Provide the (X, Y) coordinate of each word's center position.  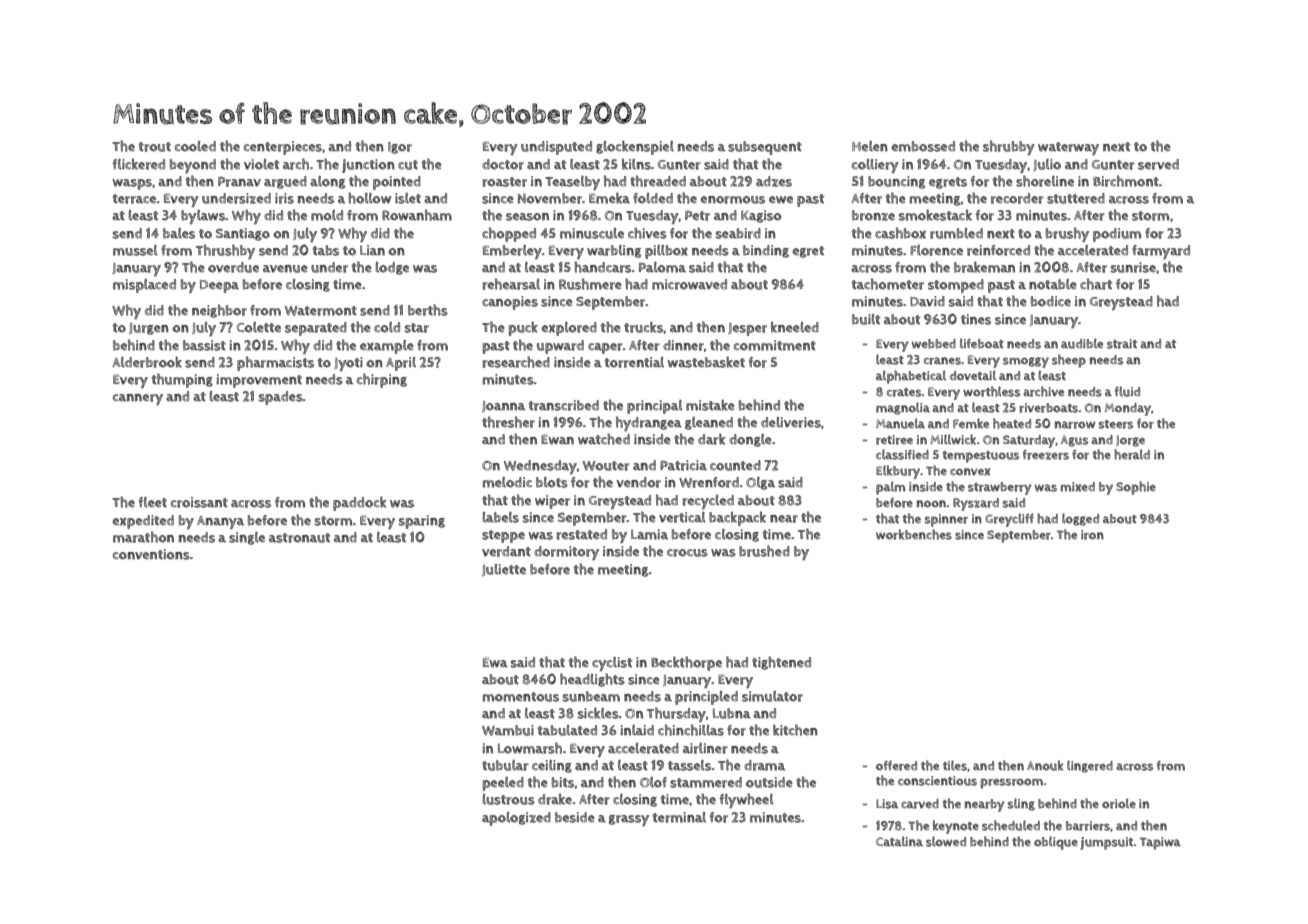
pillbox (666, 252)
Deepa (219, 286)
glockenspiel (635, 147)
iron (1092, 535)
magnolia (903, 408)
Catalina (899, 841)
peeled (503, 784)
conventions (151, 554)
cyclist (612, 664)
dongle (750, 440)
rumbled (956, 233)
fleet (153, 502)
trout (154, 147)
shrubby (1009, 147)
